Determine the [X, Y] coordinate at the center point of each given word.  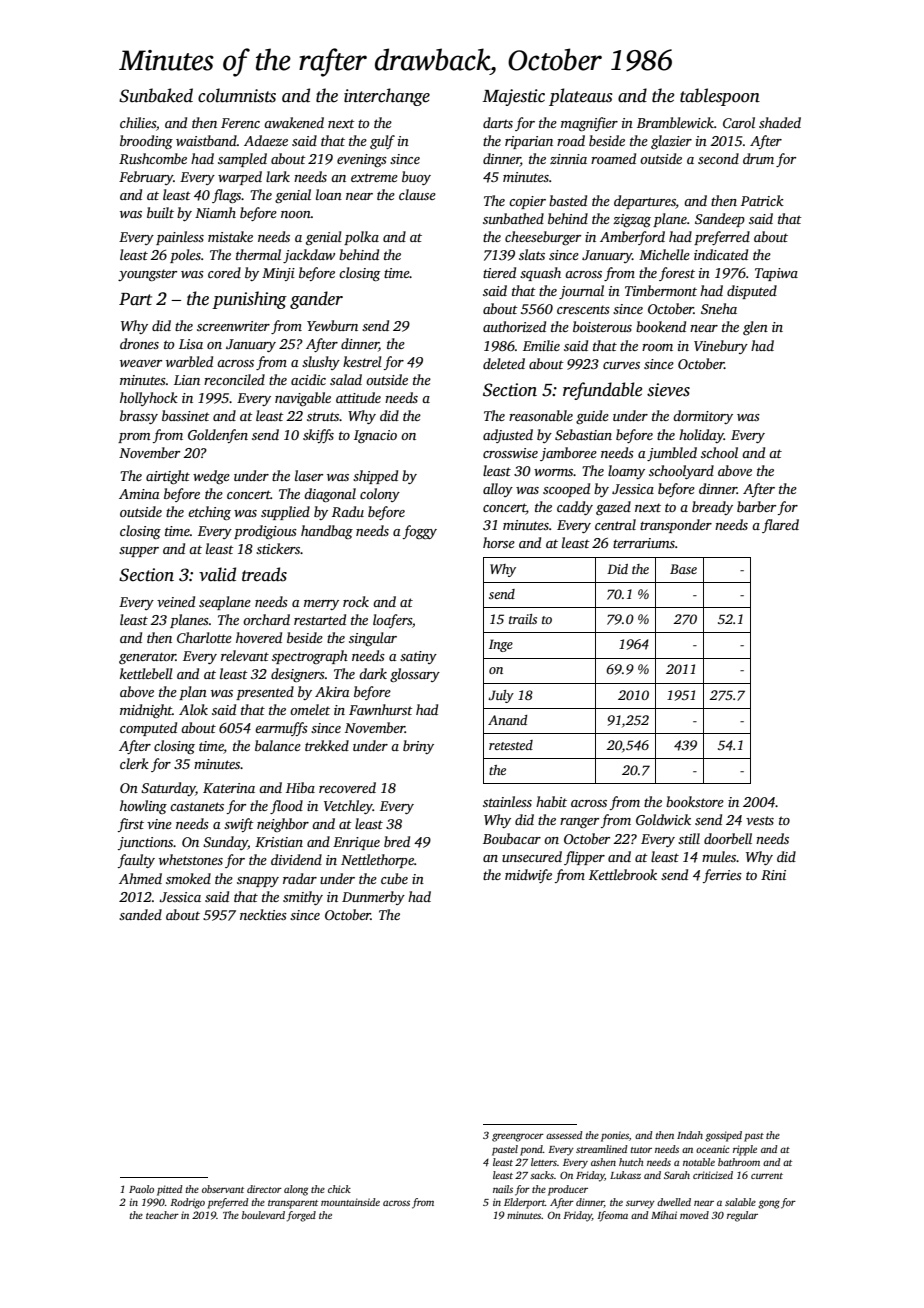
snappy [258, 882]
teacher [162, 1215]
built [160, 212]
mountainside [350, 1202]
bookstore [695, 801]
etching [209, 513]
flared [780, 526]
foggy [420, 532]
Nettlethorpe [377, 861]
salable [740, 1202]
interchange [387, 97]
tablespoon [720, 97]
